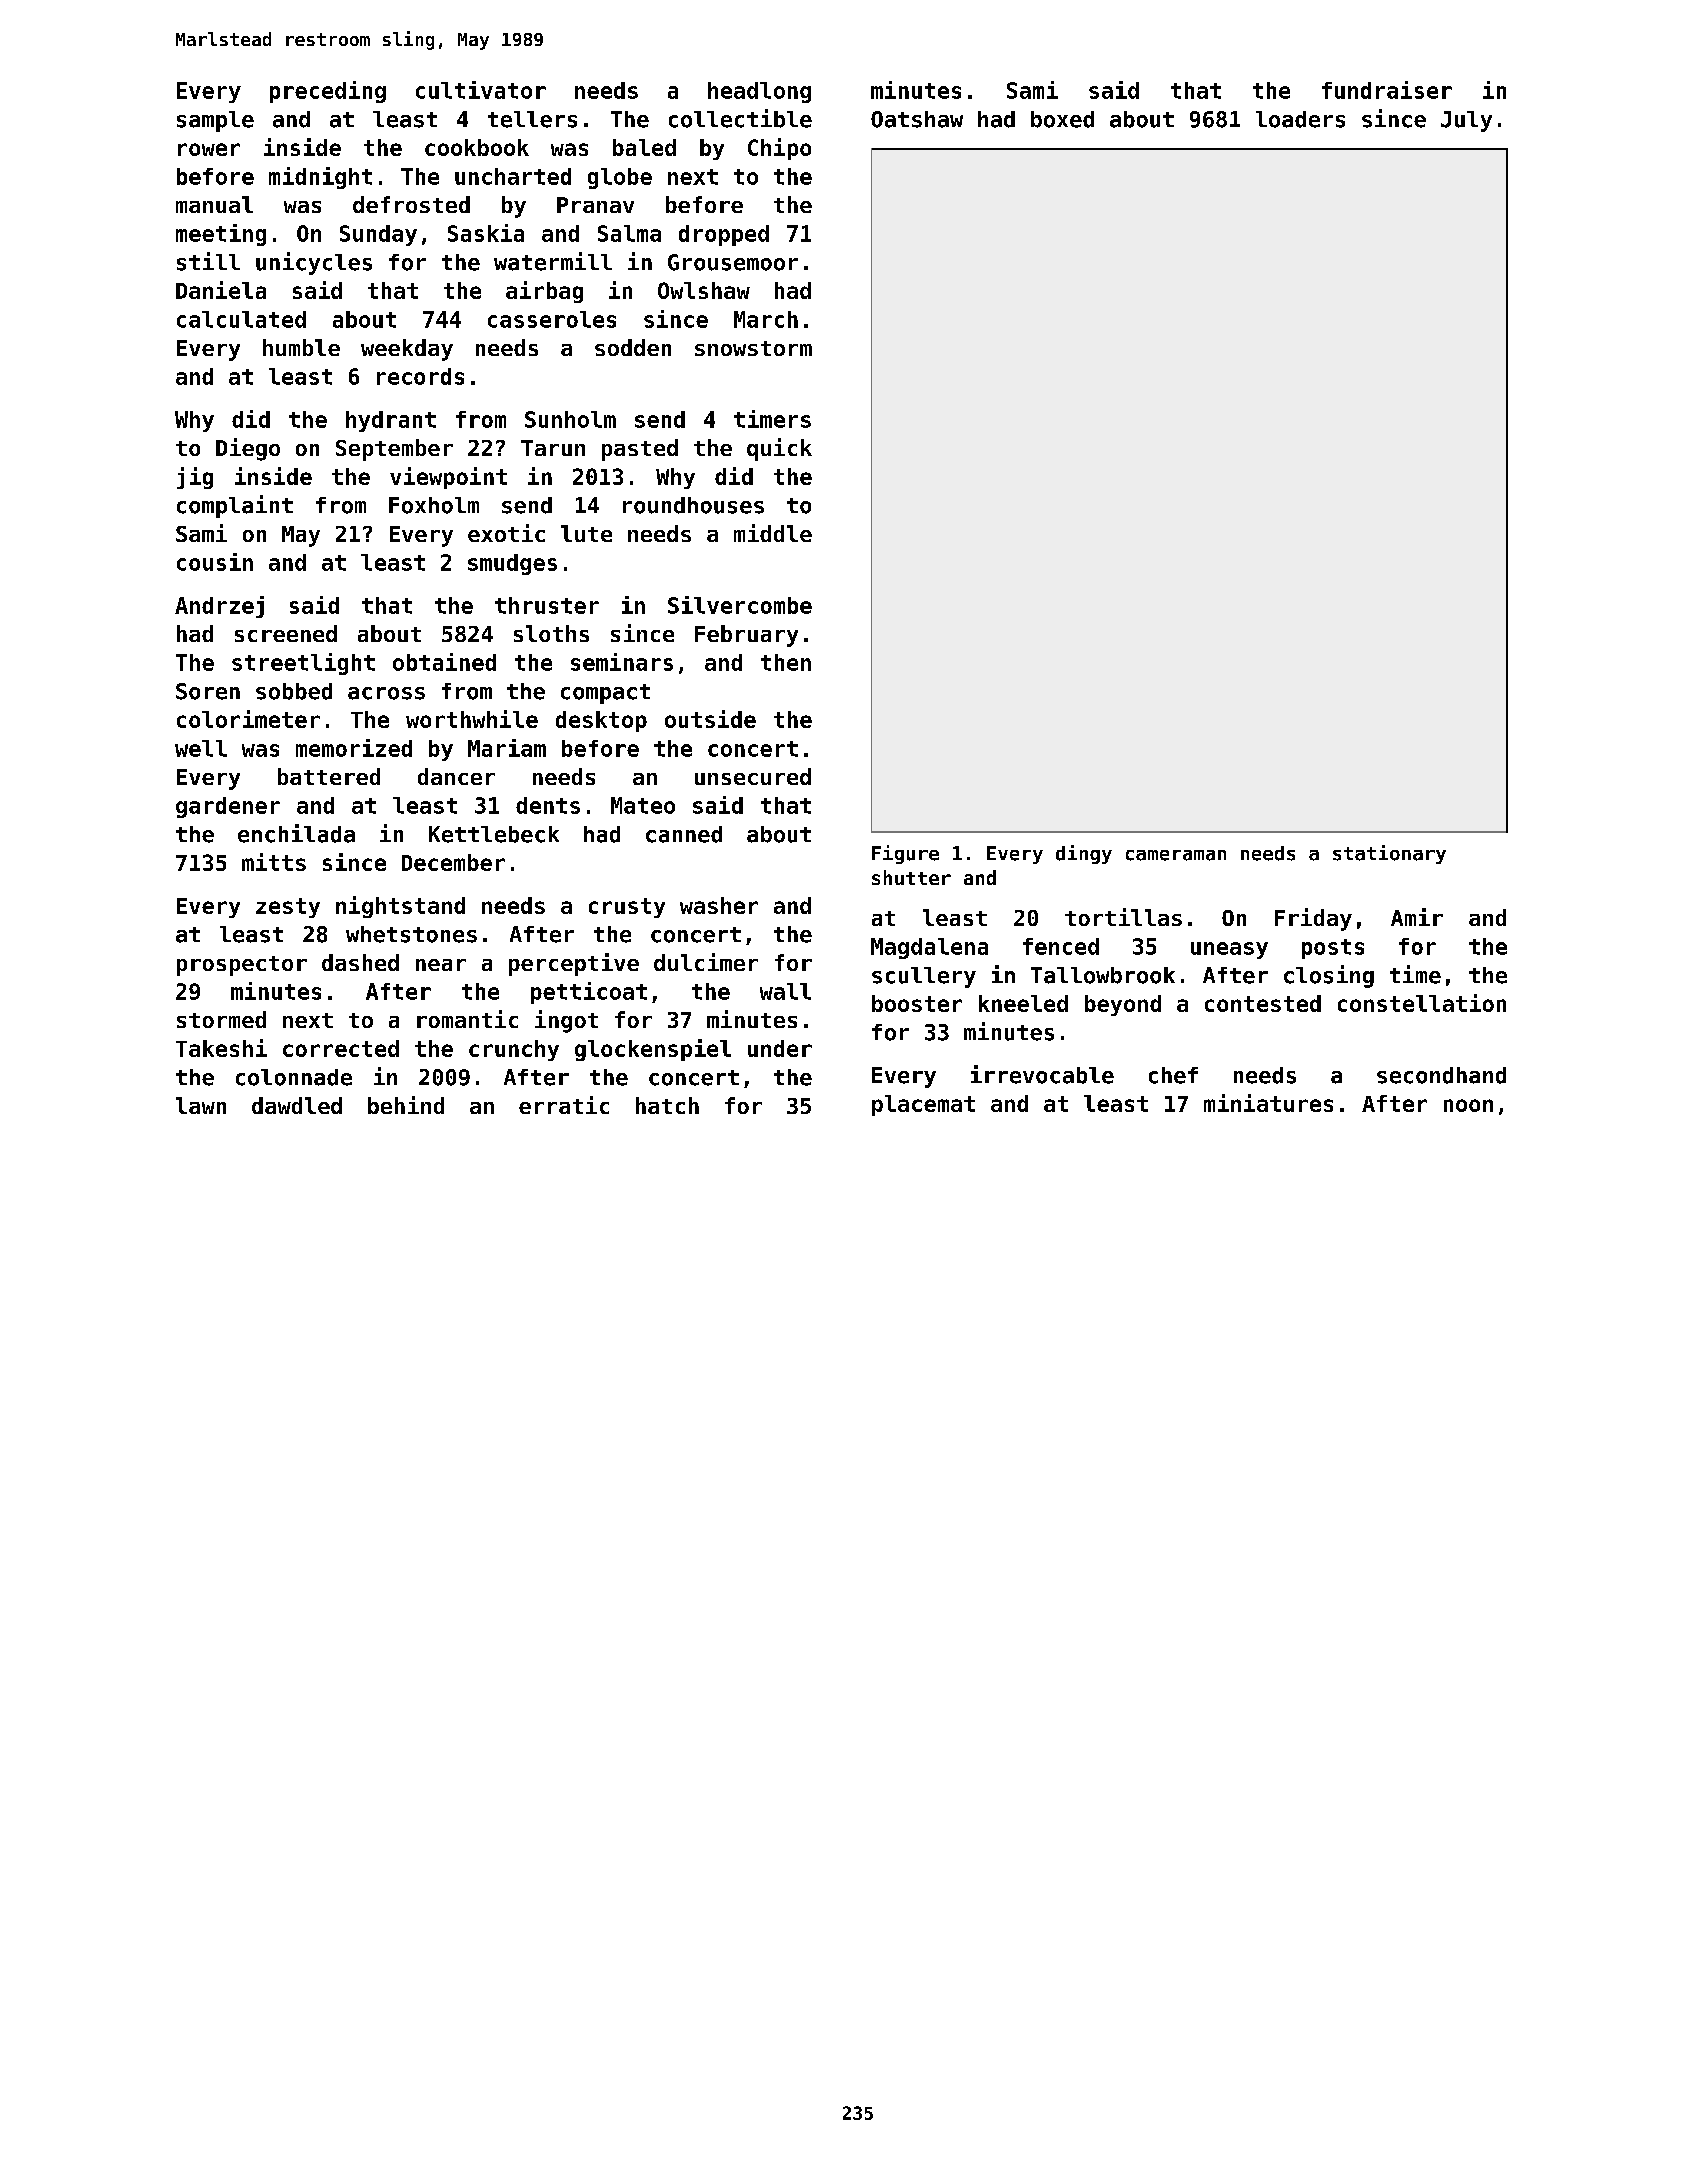 This page has height=2178, width=1683. I want to click on December, so click(453, 862).
